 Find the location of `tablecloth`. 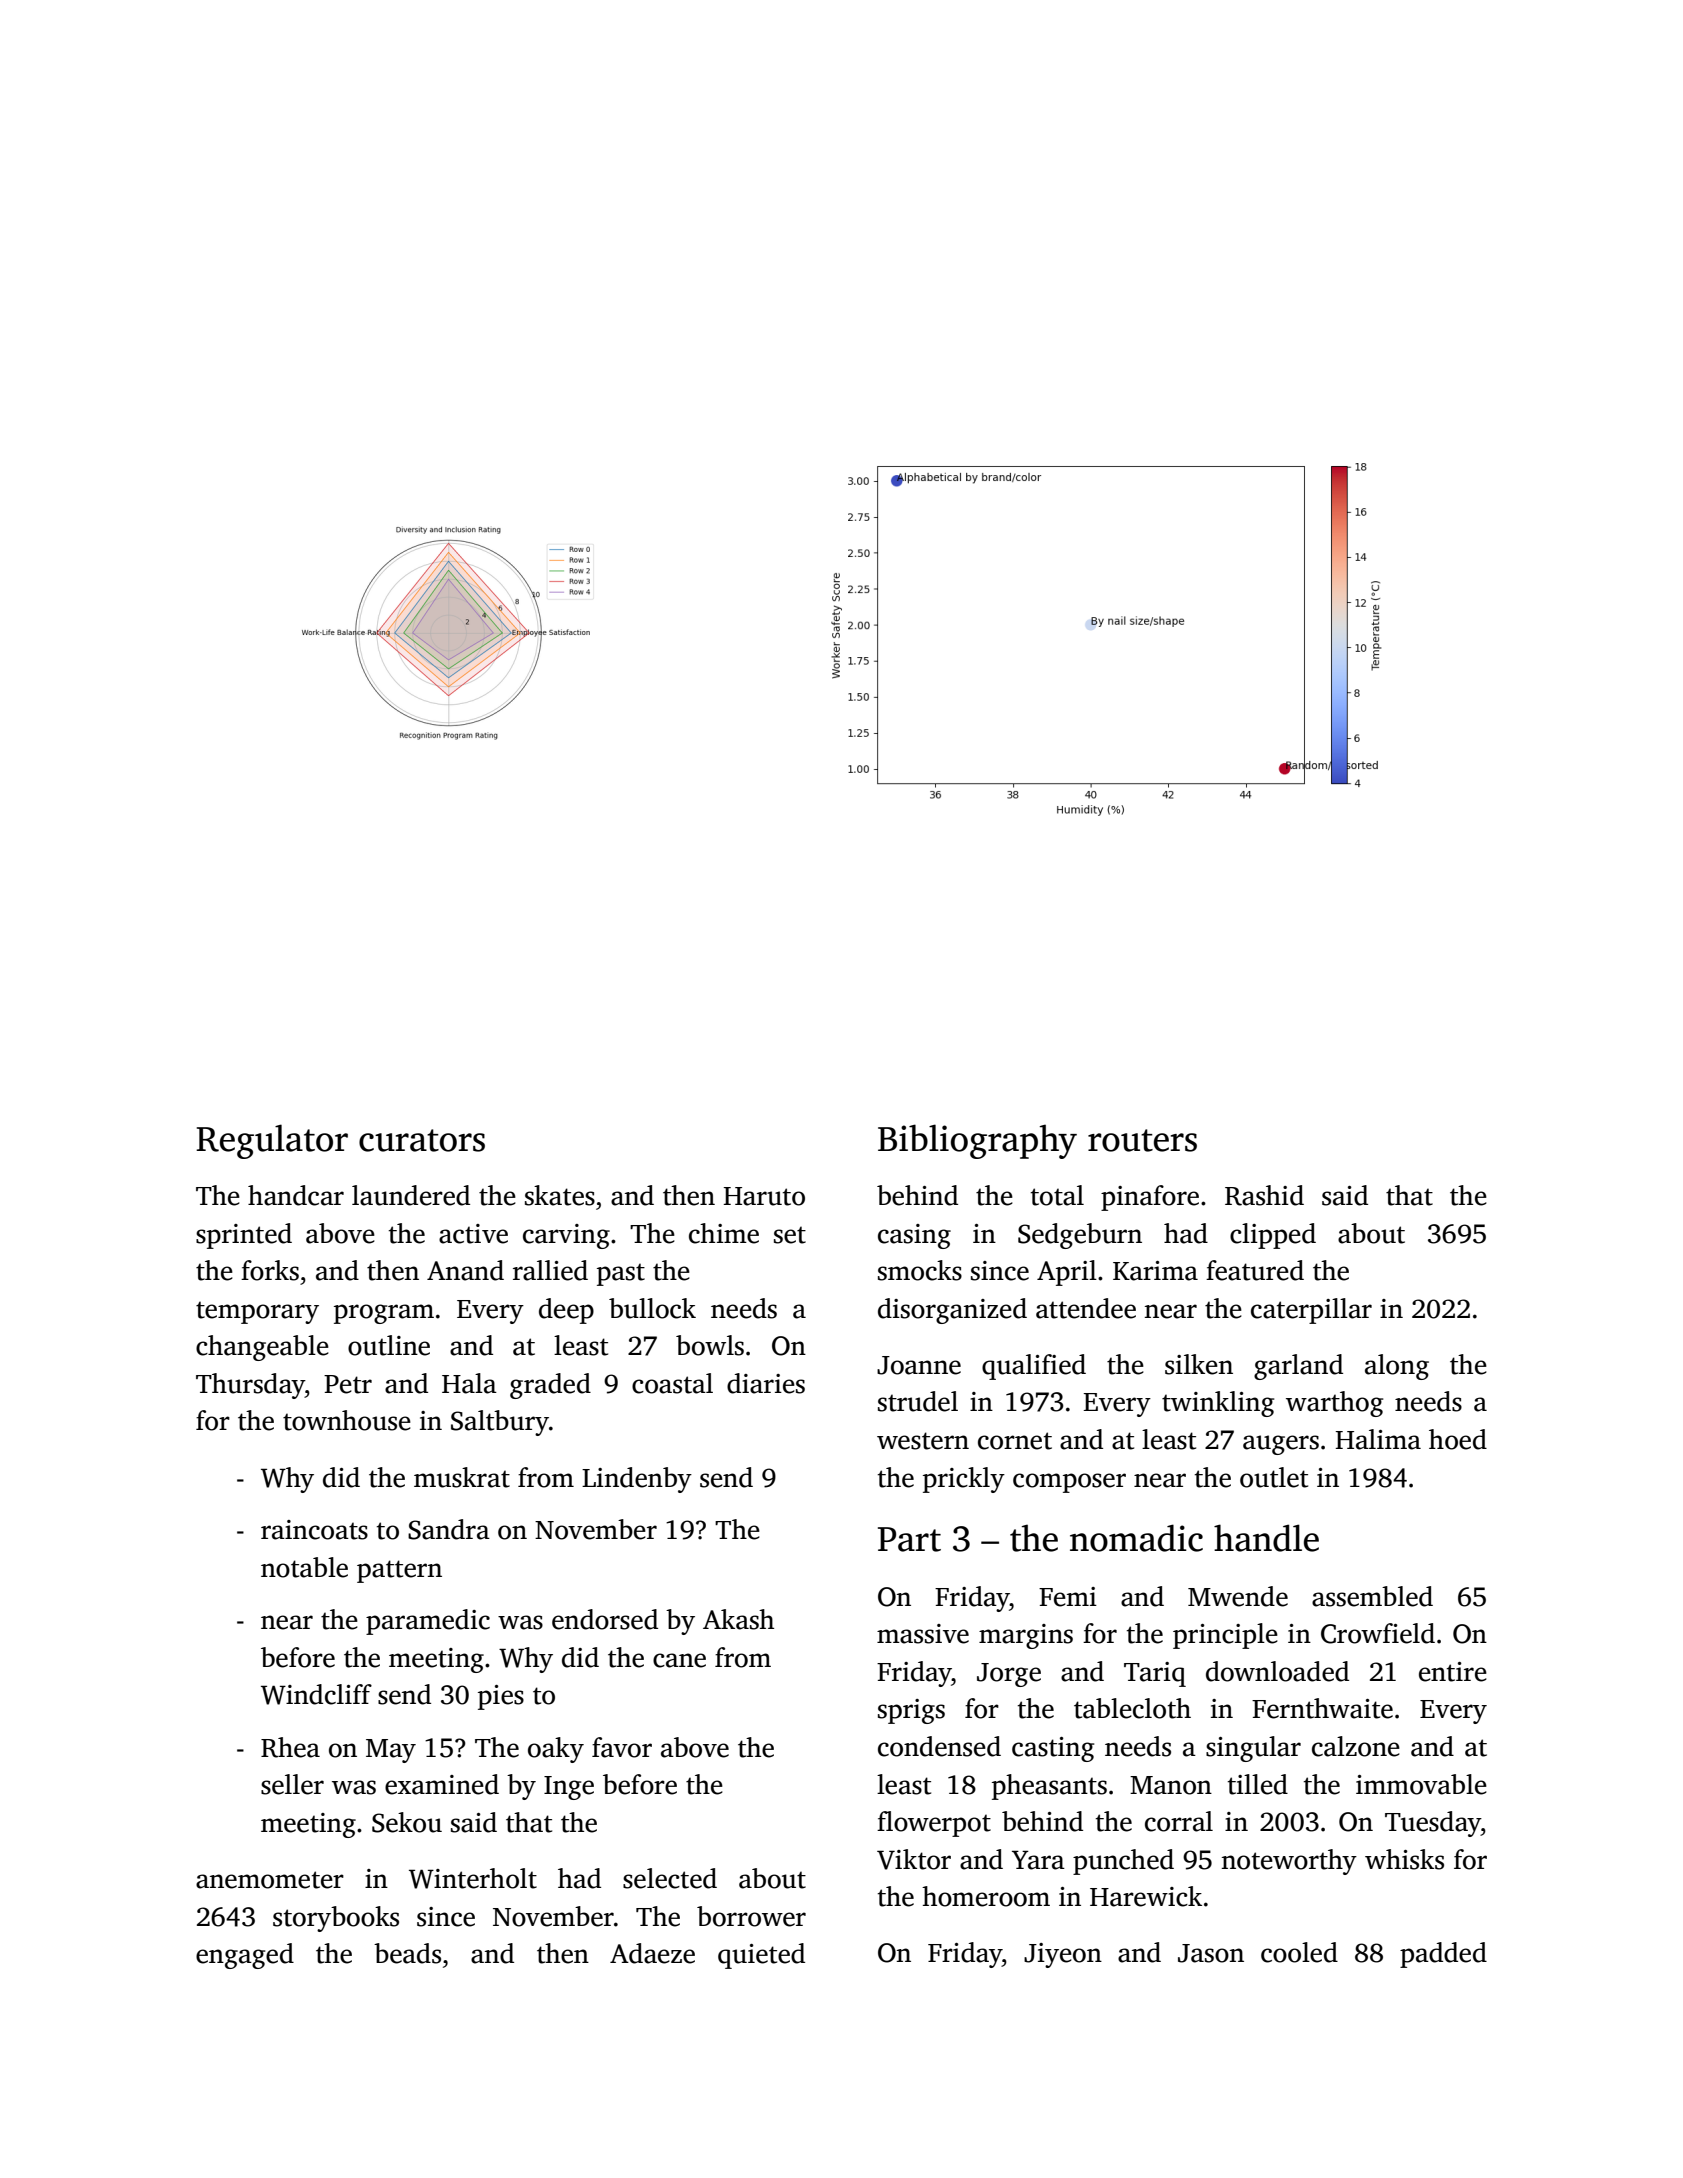

tablecloth is located at coordinates (1132, 1708).
